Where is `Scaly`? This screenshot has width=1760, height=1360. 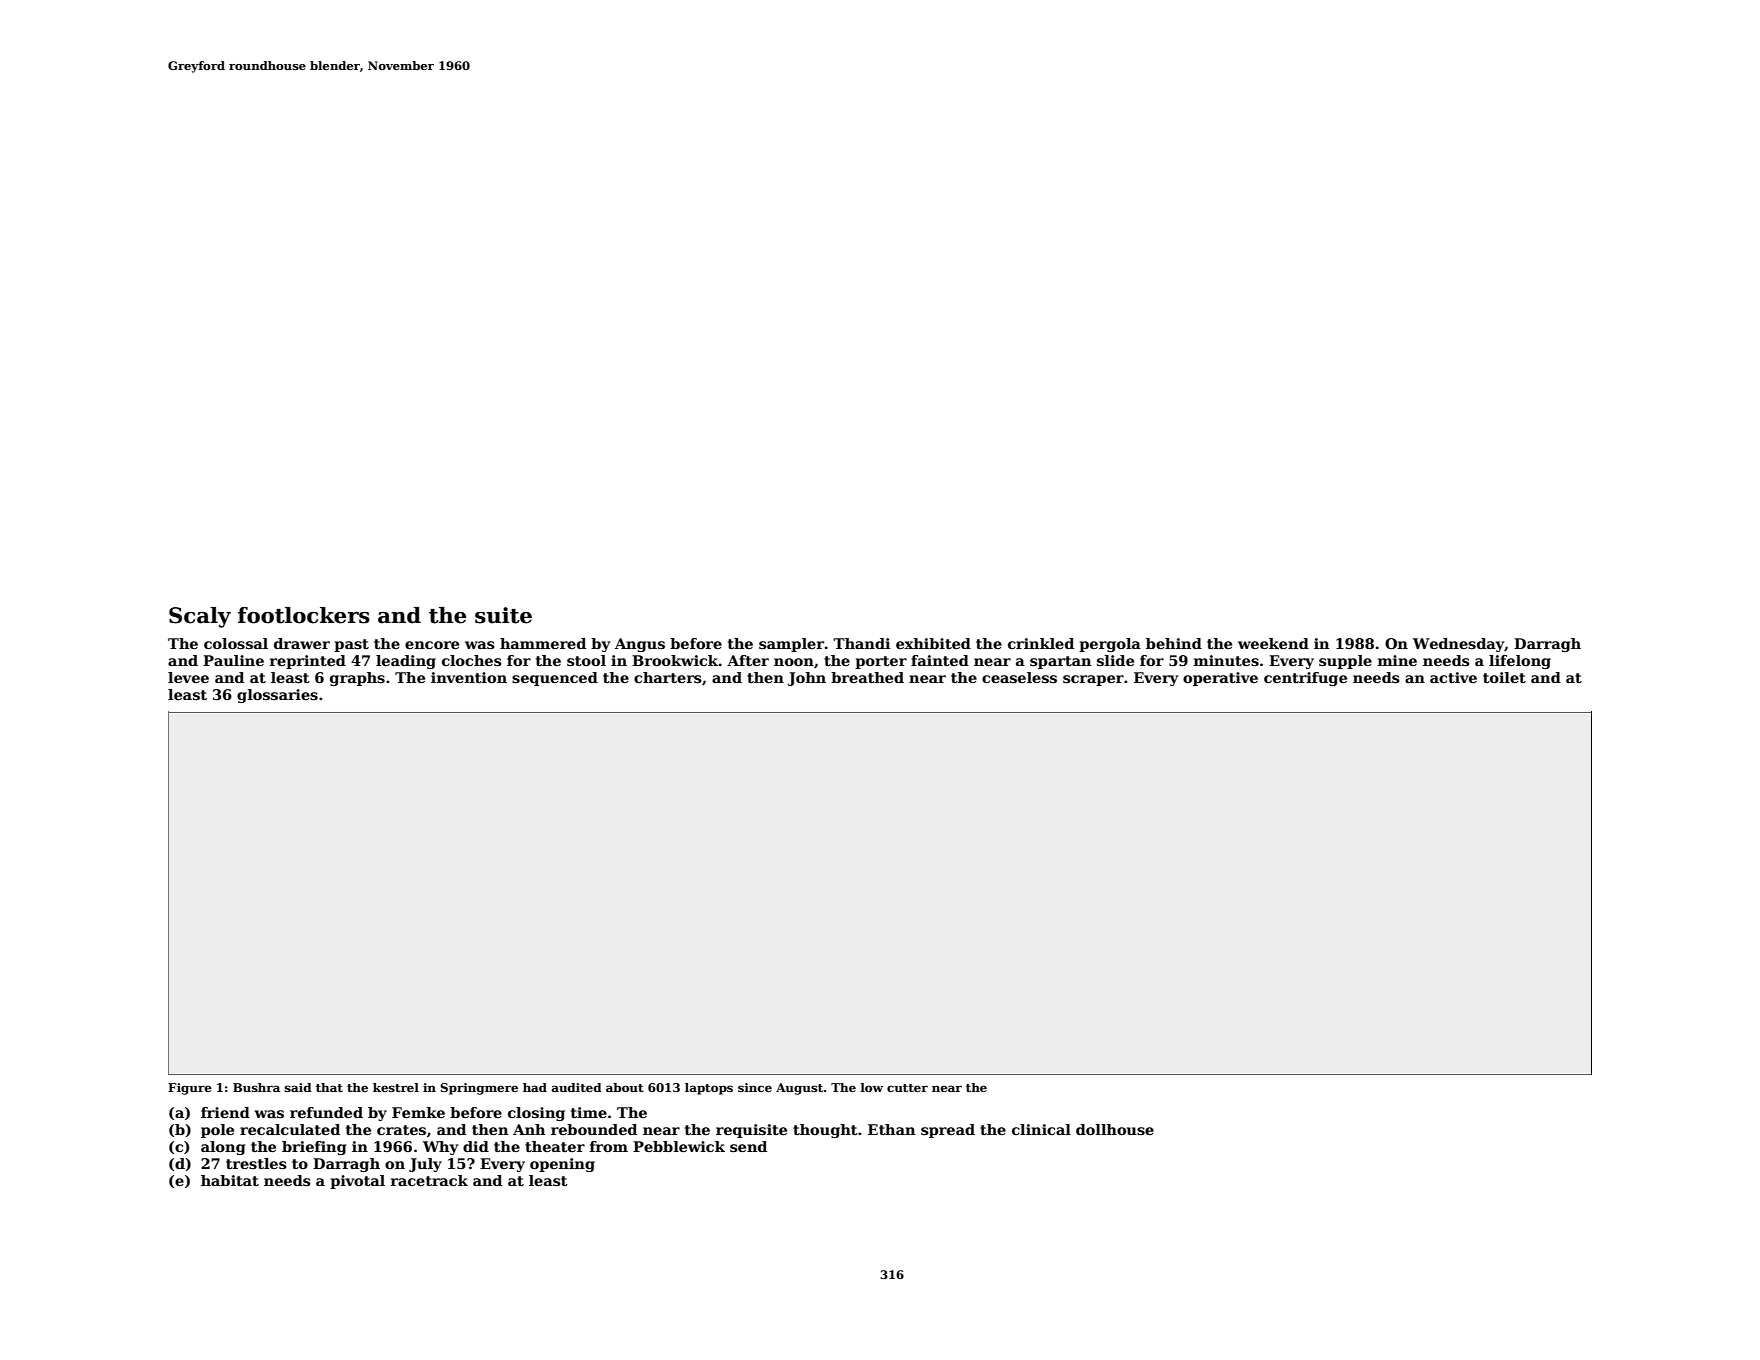 Scaly is located at coordinates (200, 617).
